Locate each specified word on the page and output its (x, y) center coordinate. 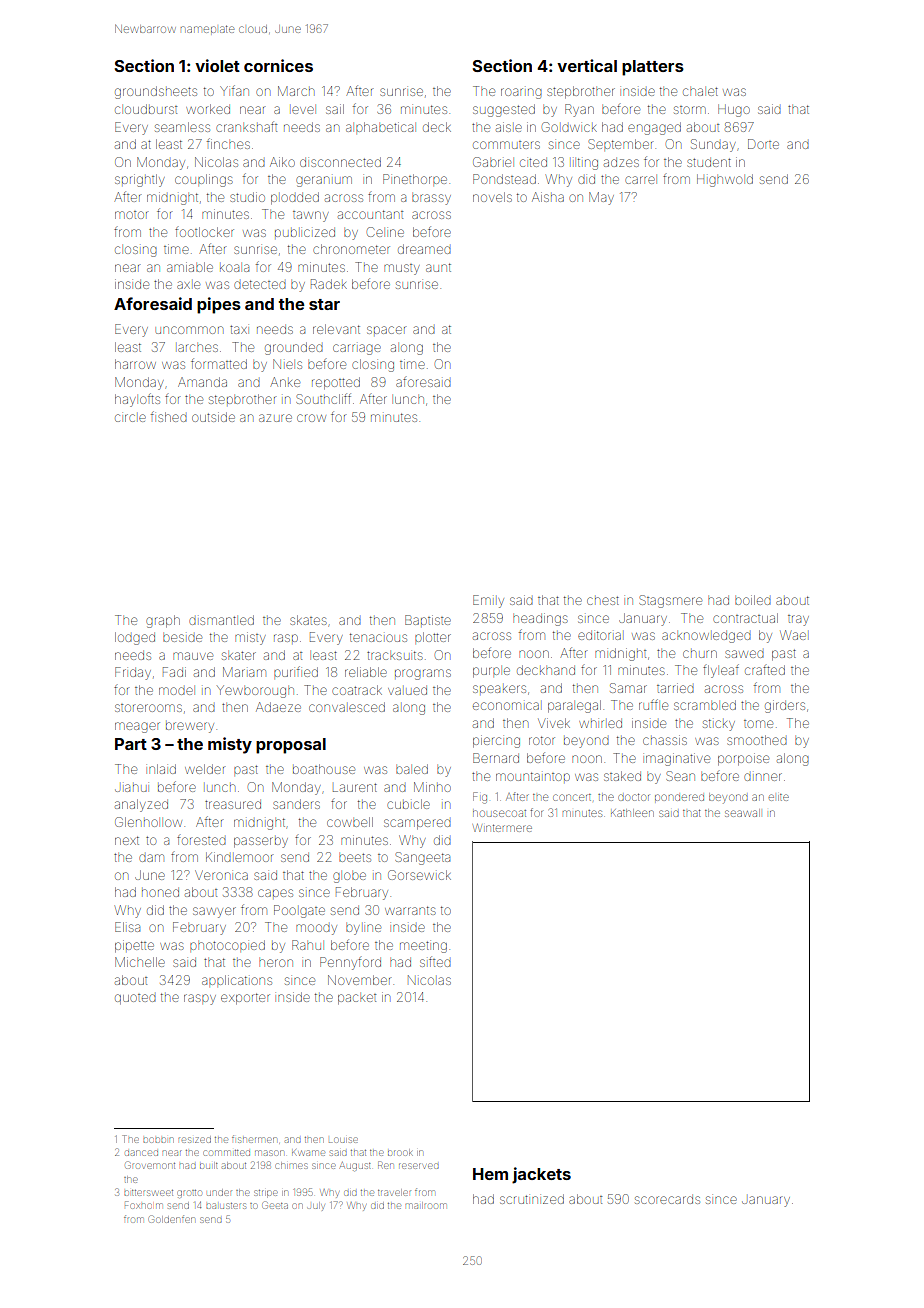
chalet (700, 91)
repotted (336, 383)
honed (160, 892)
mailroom (425, 1205)
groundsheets (156, 92)
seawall (742, 813)
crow (311, 418)
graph (163, 621)
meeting (423, 947)
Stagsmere (670, 601)
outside (213, 417)
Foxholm (143, 1205)
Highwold (725, 180)
